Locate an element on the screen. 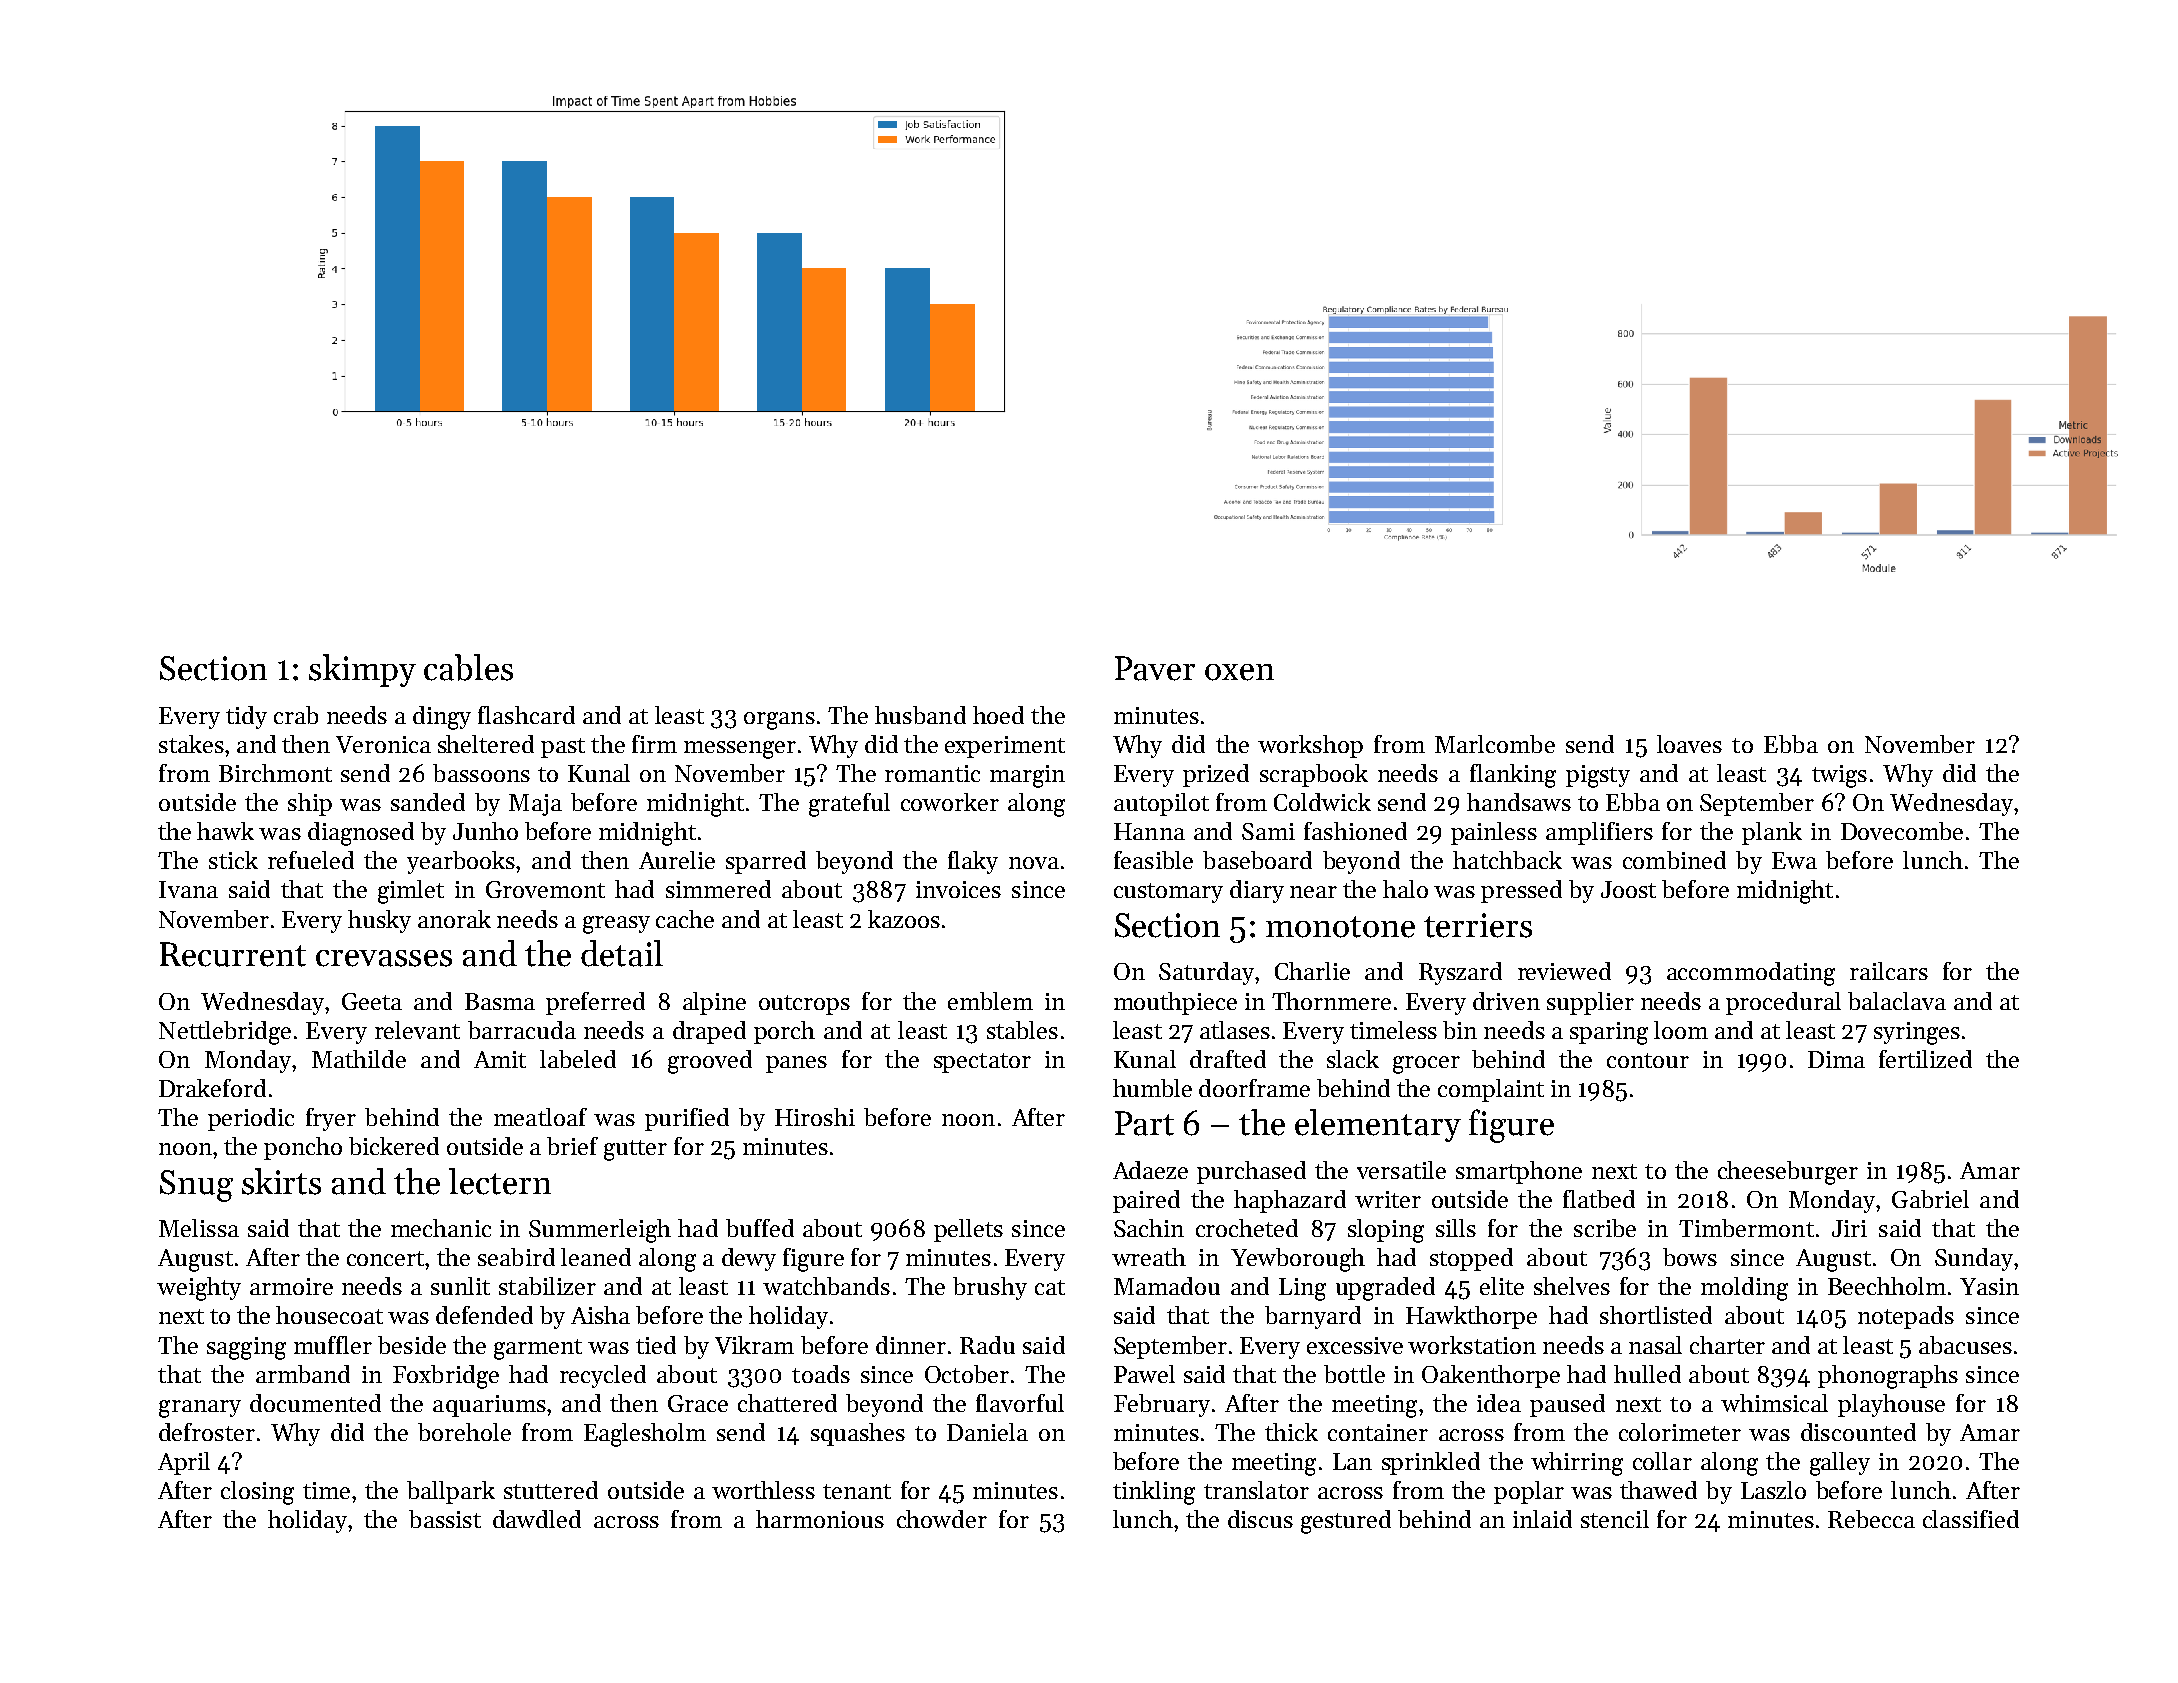 Image resolution: width=2178 pixels, height=1683 pixels. Joost is located at coordinates (1628, 889).
